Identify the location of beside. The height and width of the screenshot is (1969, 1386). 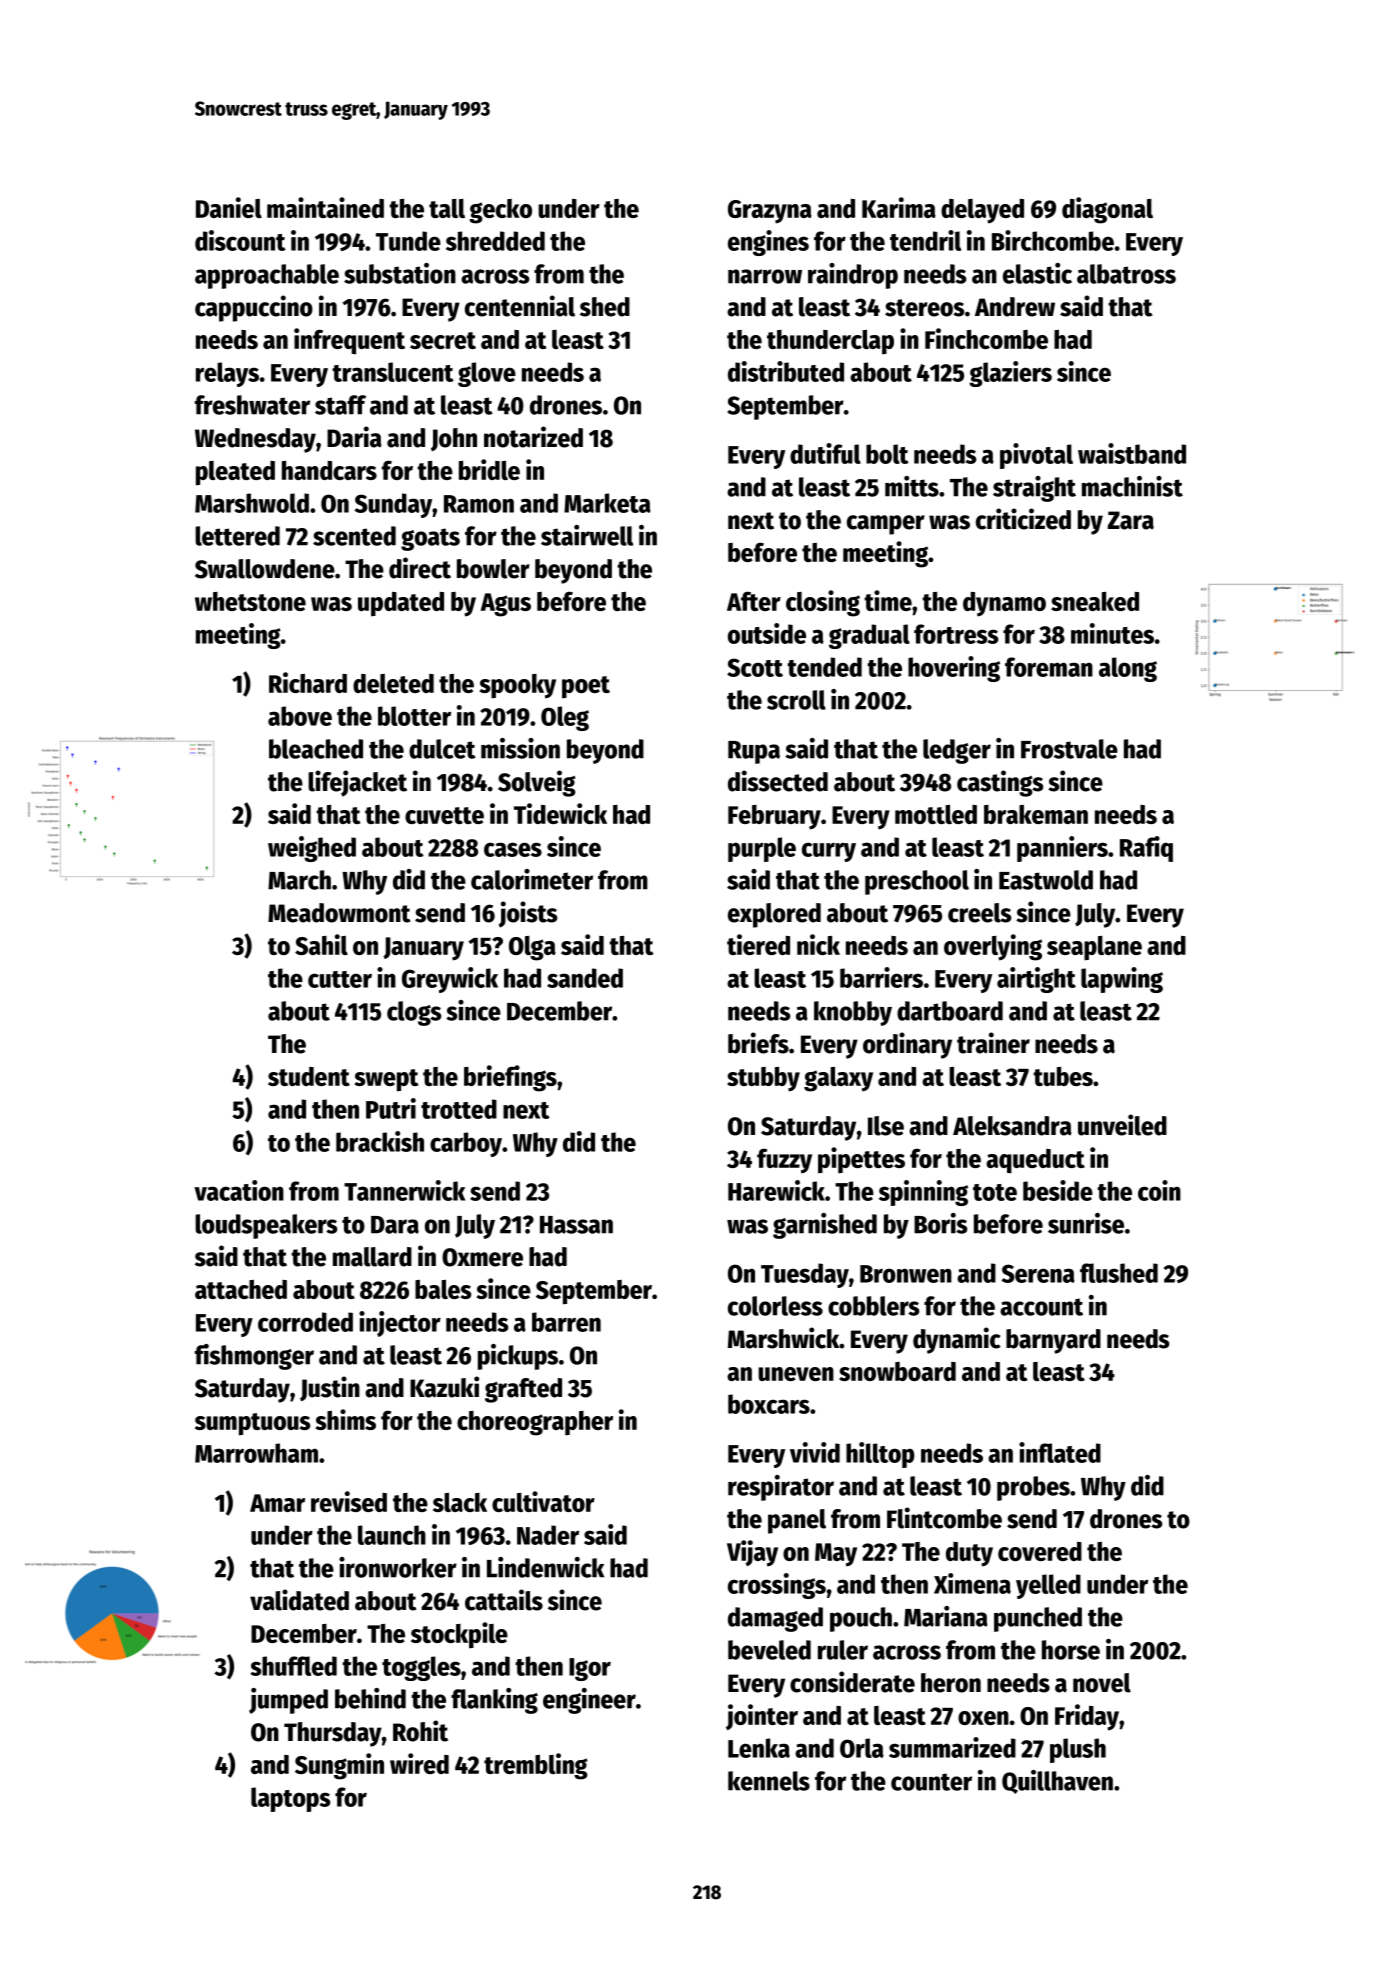
(1058, 1190).
